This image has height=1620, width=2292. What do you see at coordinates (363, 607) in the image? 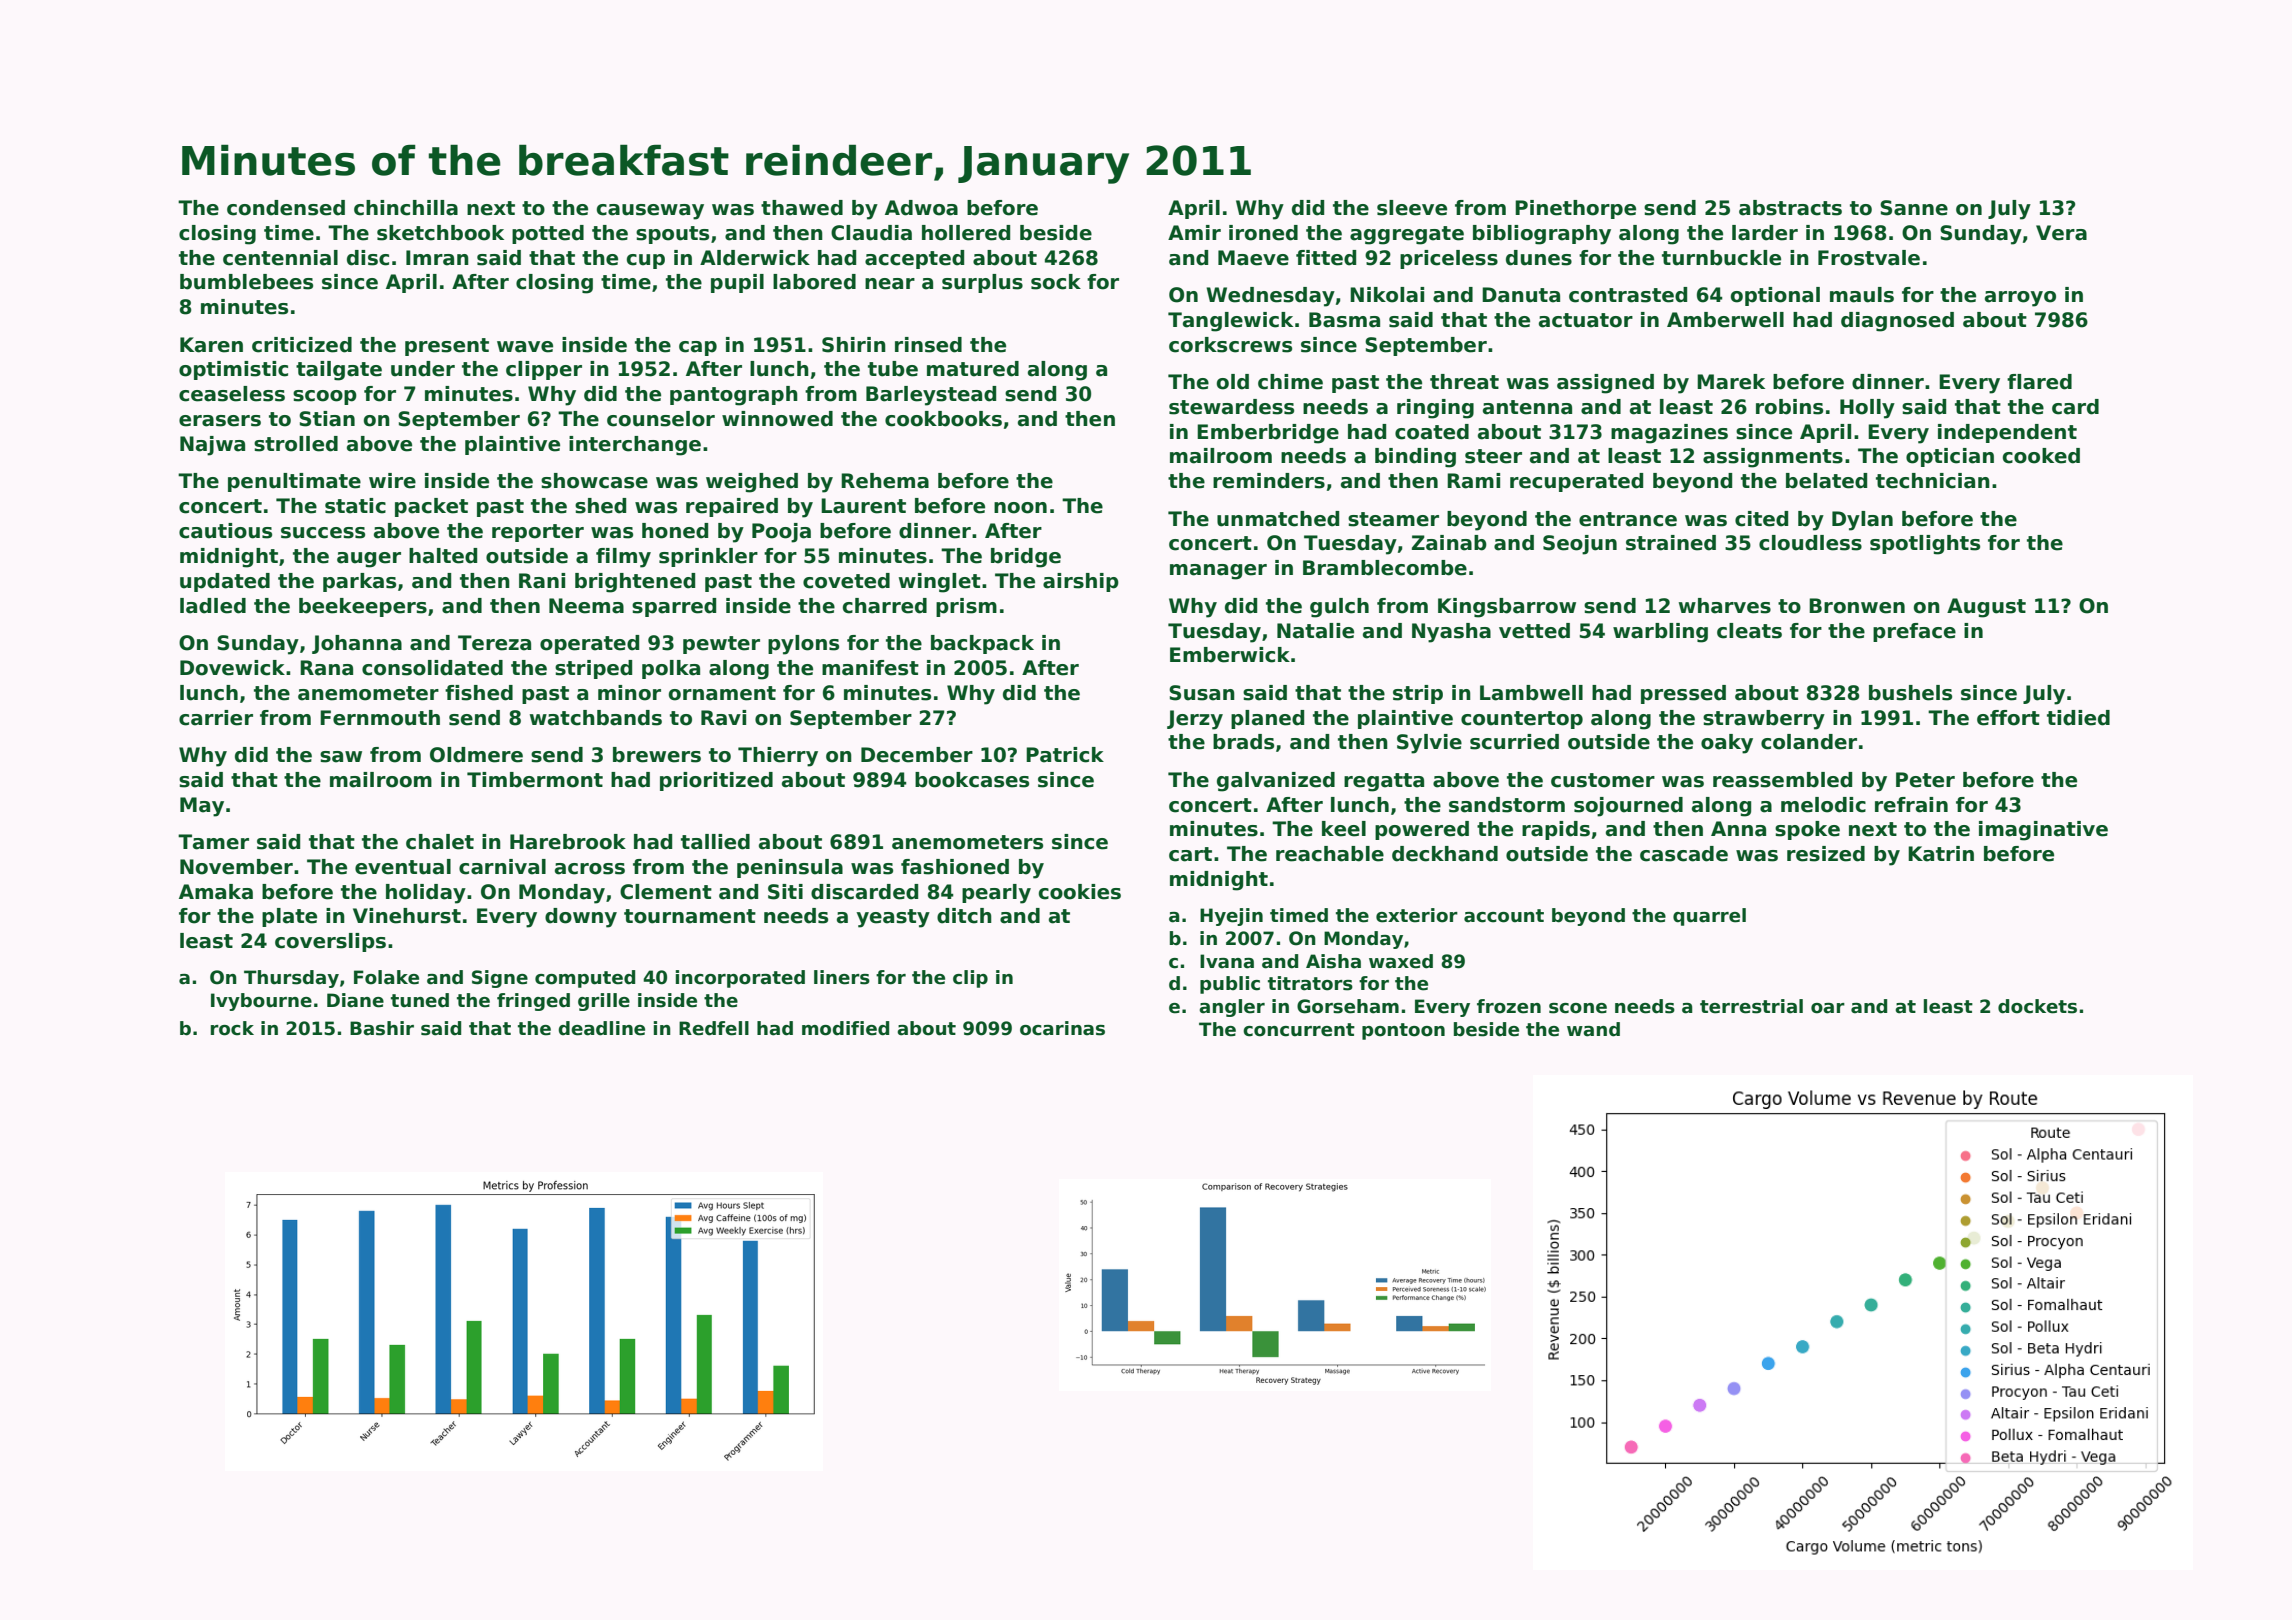
I see `beekeepers` at bounding box center [363, 607].
